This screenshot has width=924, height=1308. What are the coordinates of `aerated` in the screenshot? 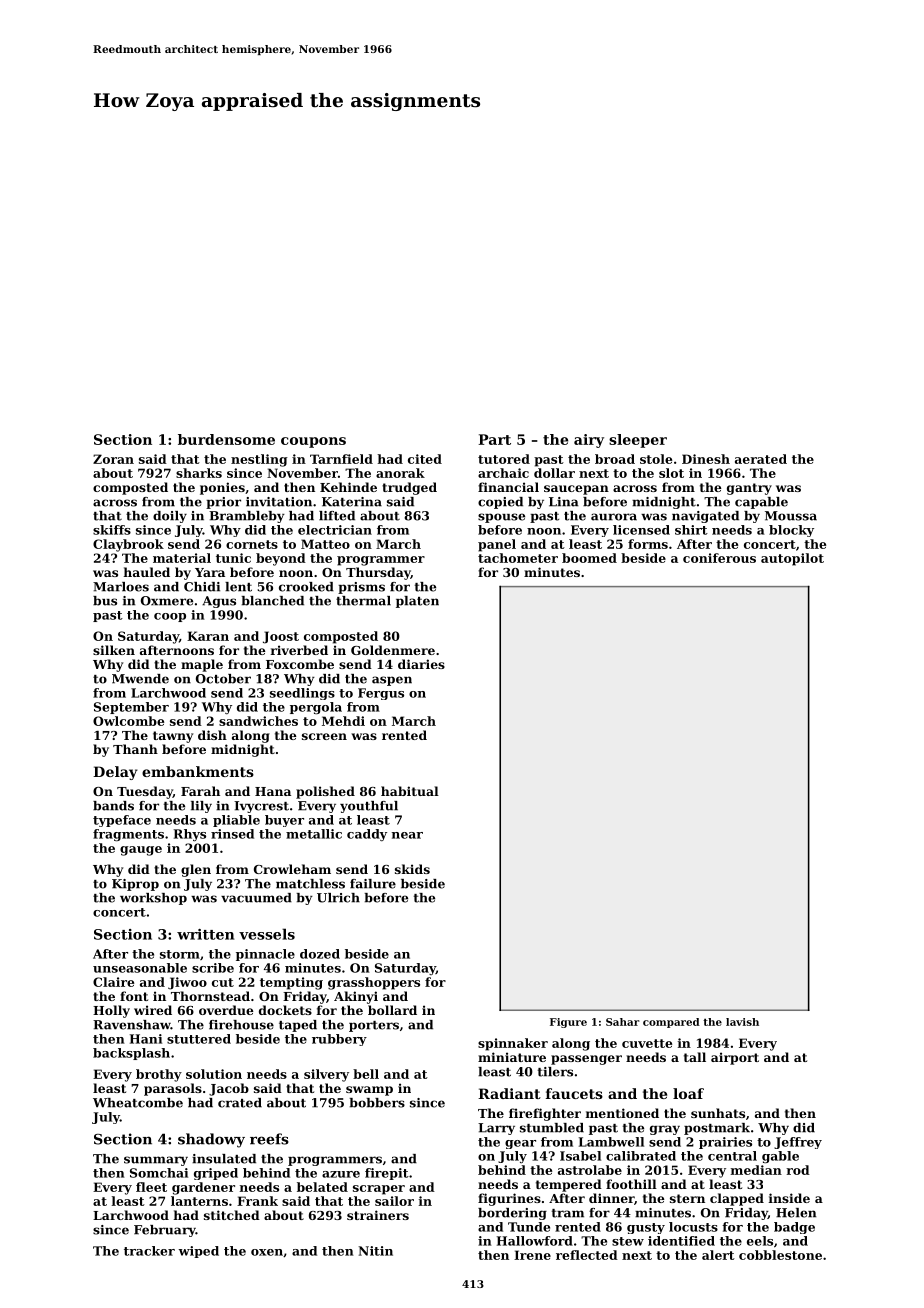 It's located at (761, 459).
